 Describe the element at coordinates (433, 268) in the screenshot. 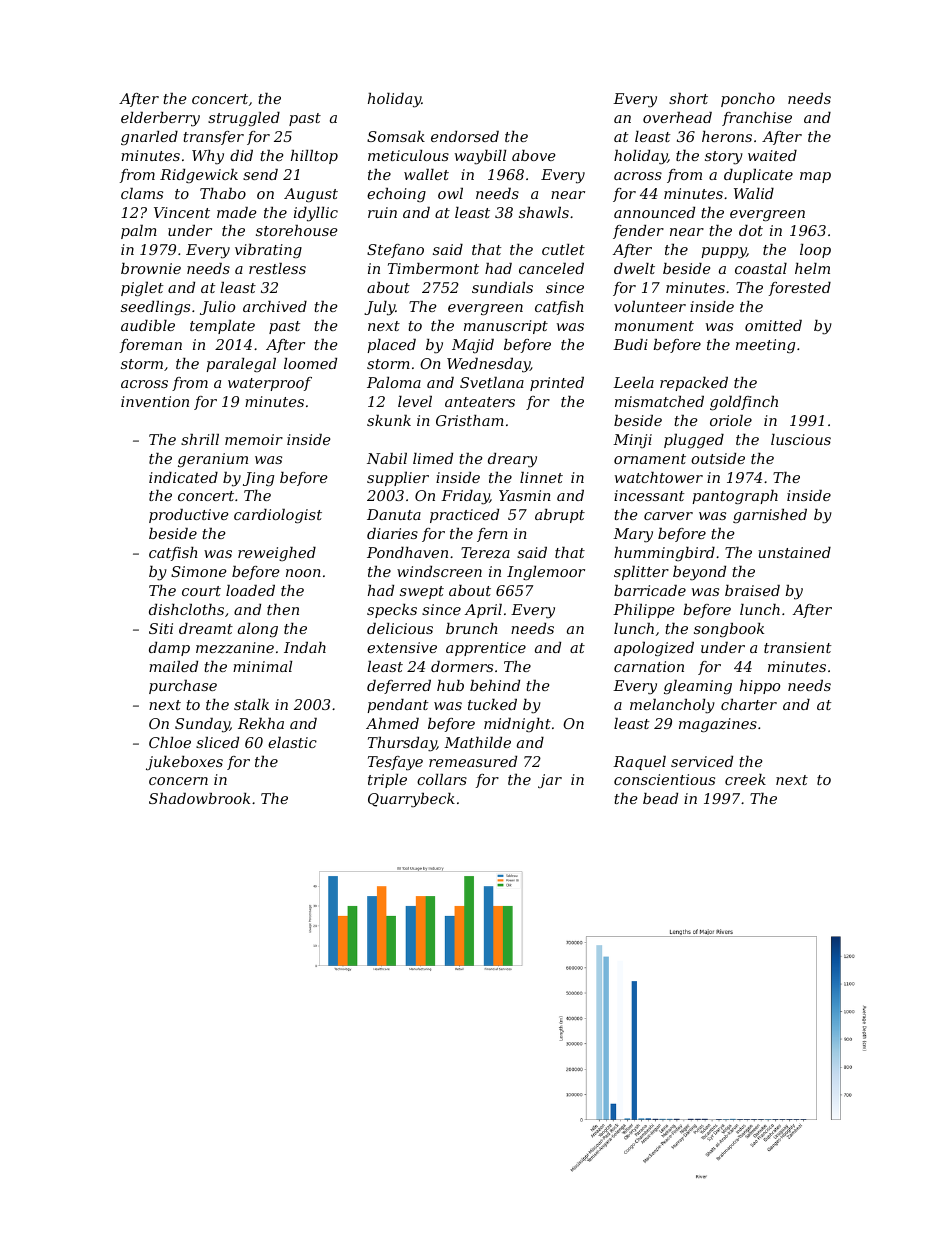

I see `Timbermont` at that location.
